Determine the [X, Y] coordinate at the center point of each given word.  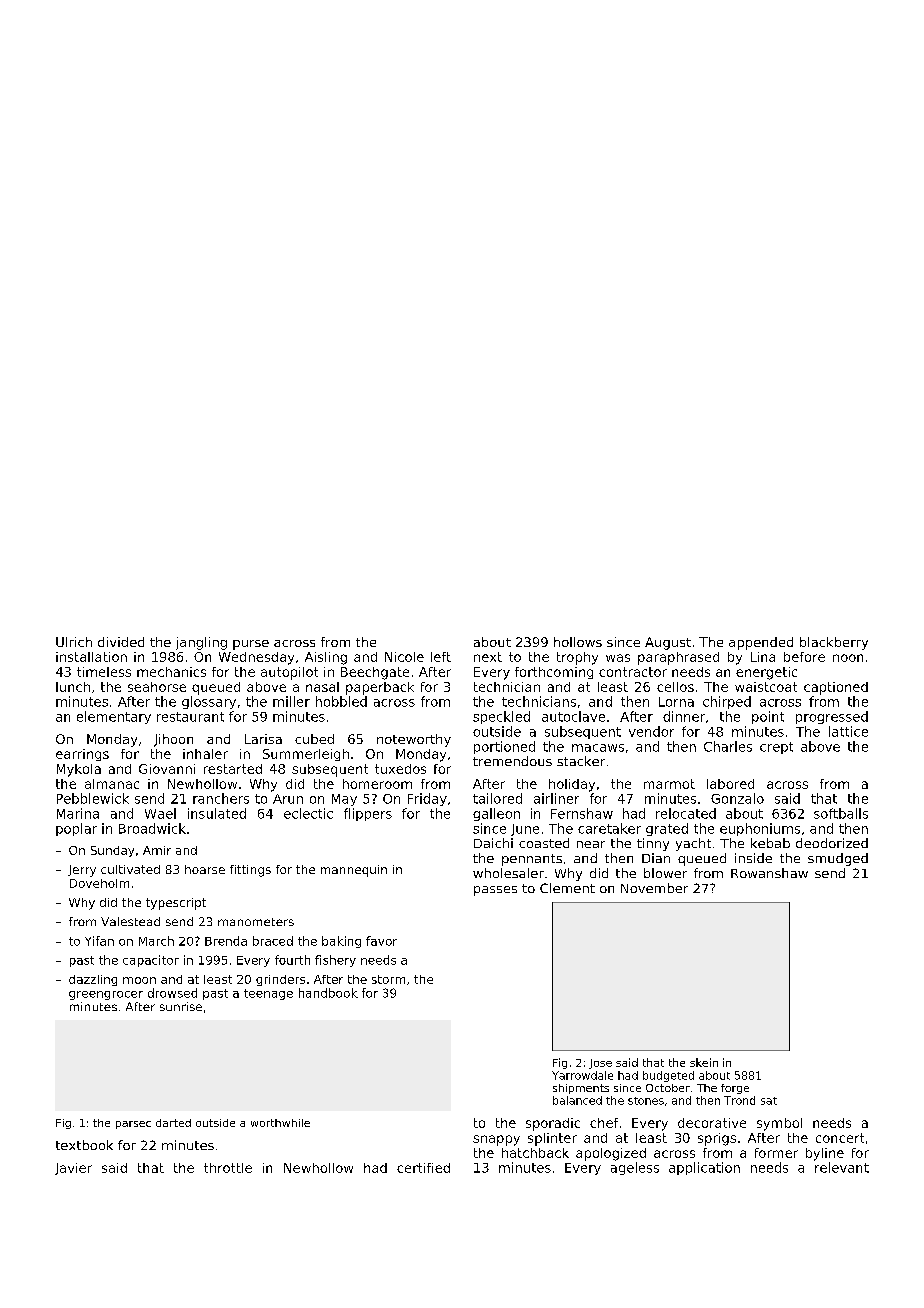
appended [761, 643]
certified [423, 1168]
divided [121, 642]
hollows [578, 642]
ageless [635, 1168]
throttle [228, 1168]
